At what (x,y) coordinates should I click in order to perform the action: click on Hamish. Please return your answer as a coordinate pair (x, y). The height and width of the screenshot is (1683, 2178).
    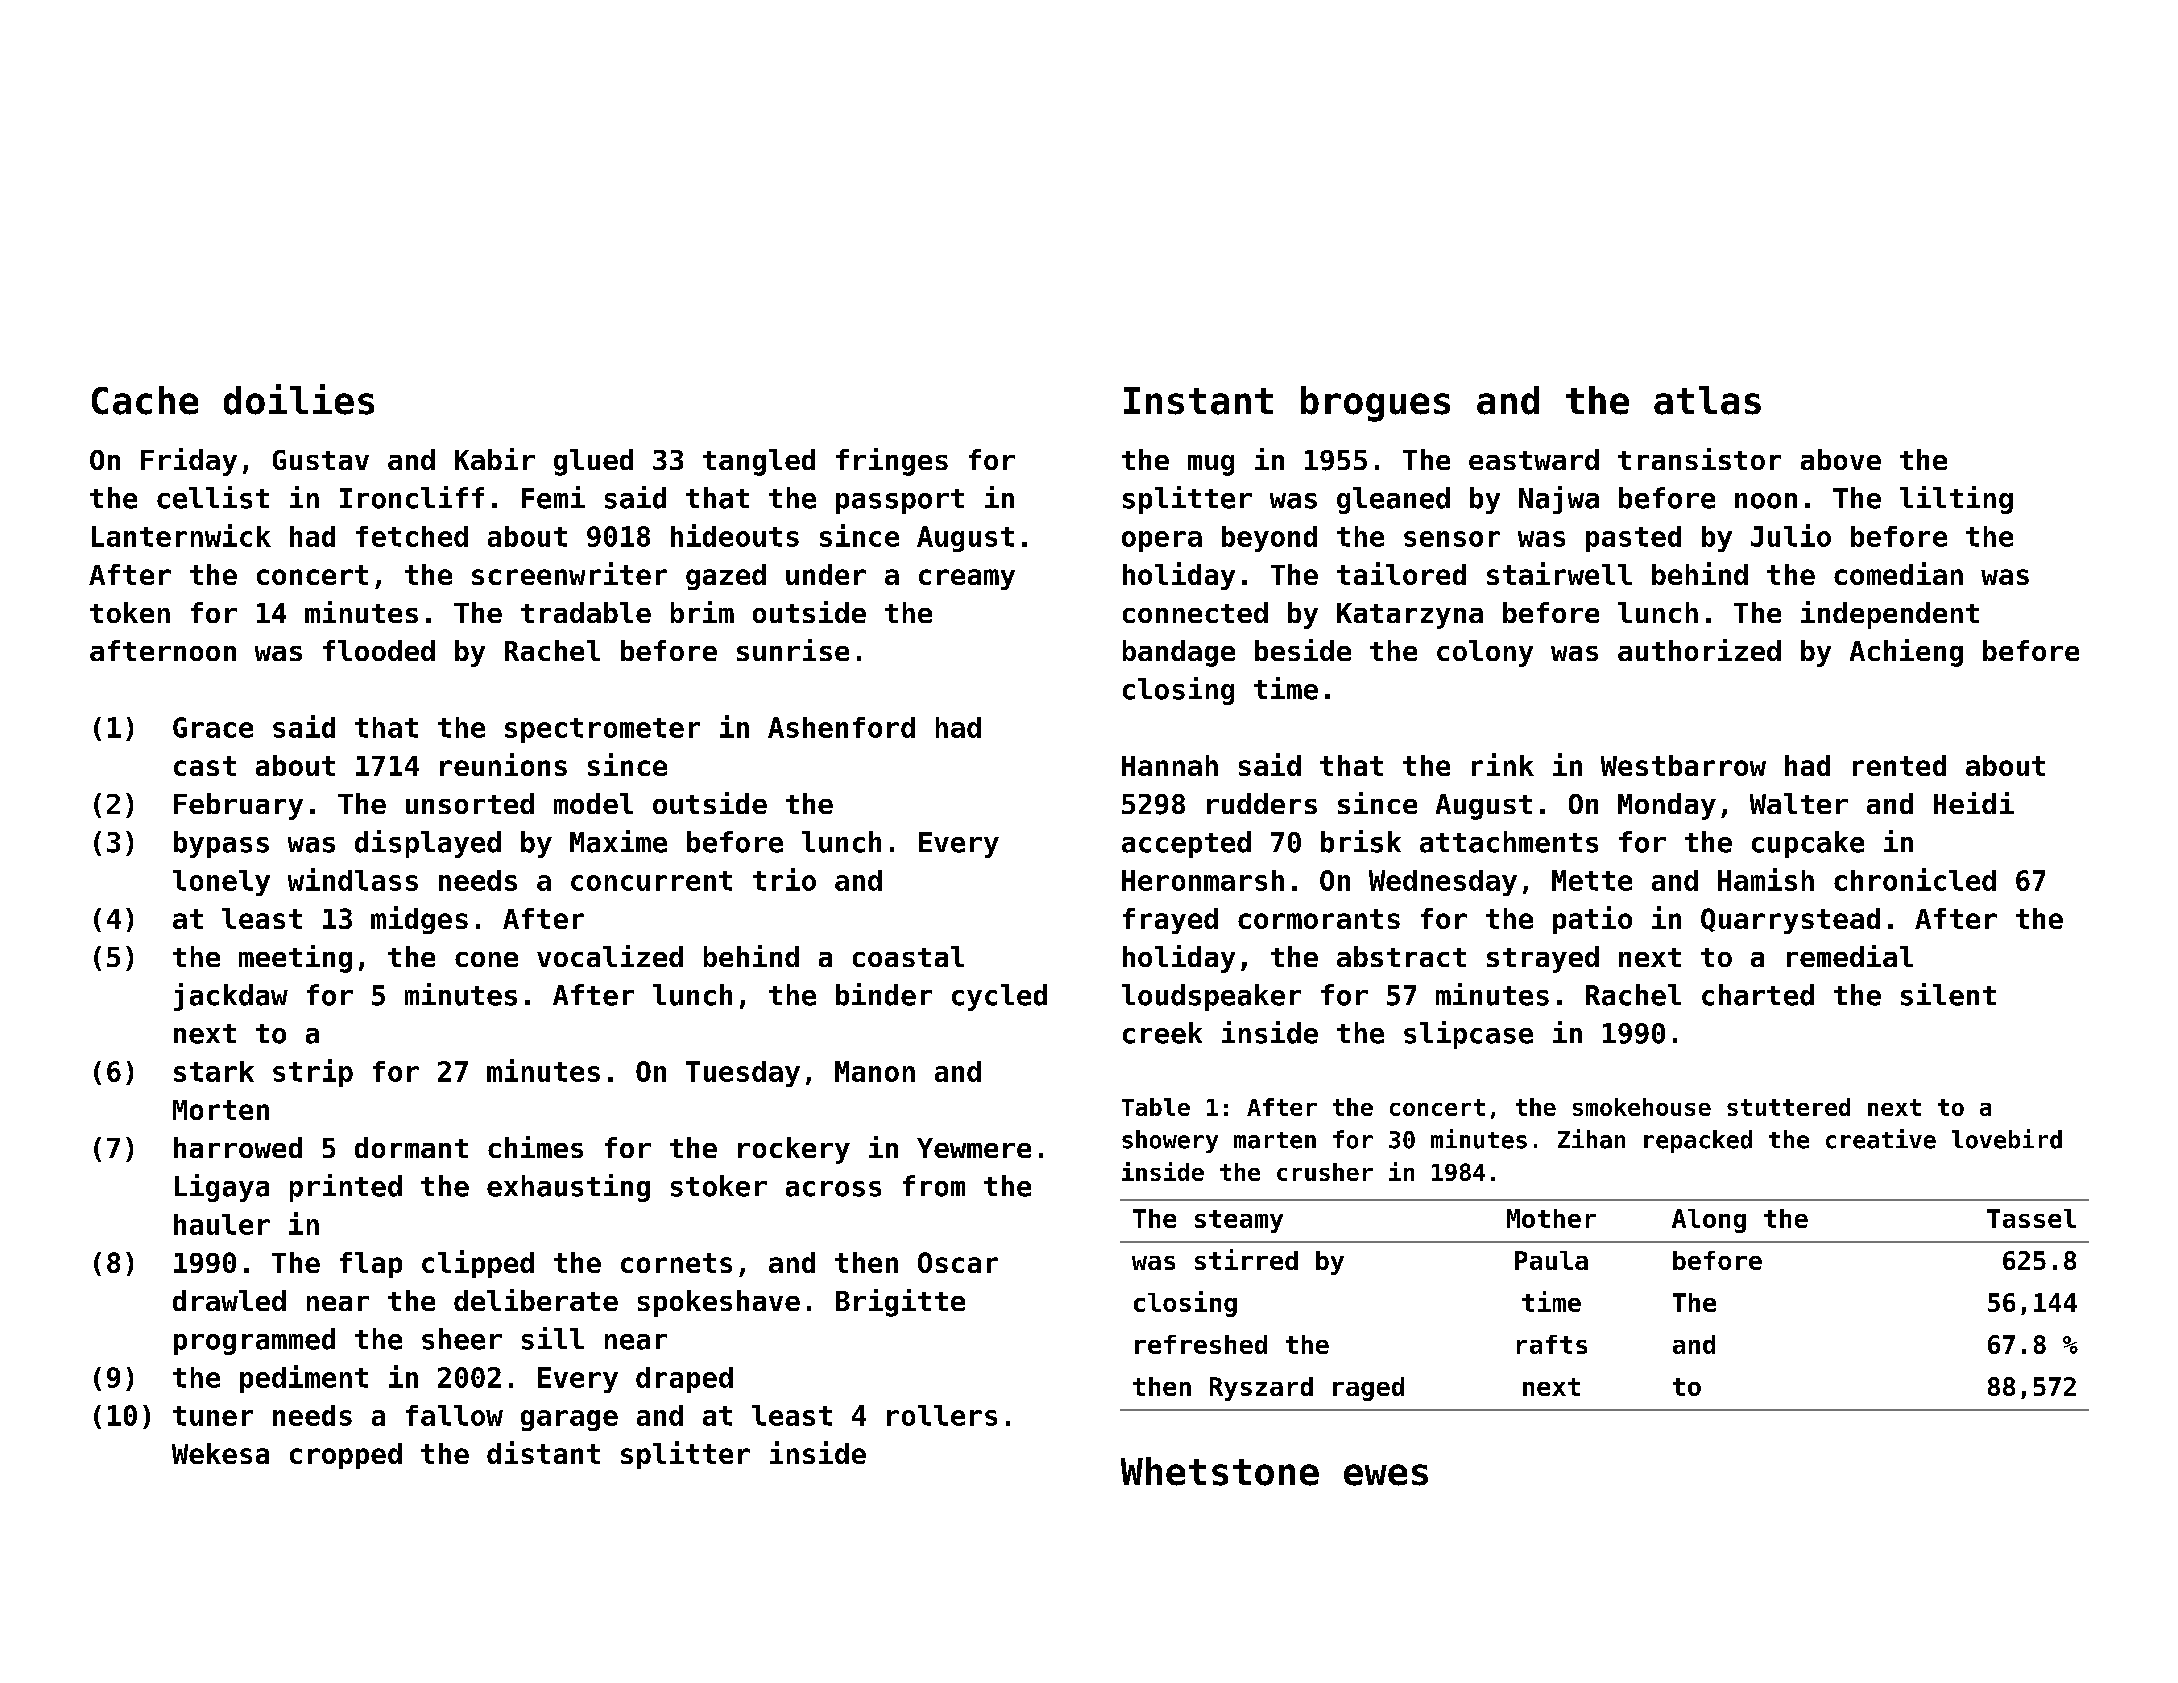
    Looking at the image, I should click on (1766, 879).
